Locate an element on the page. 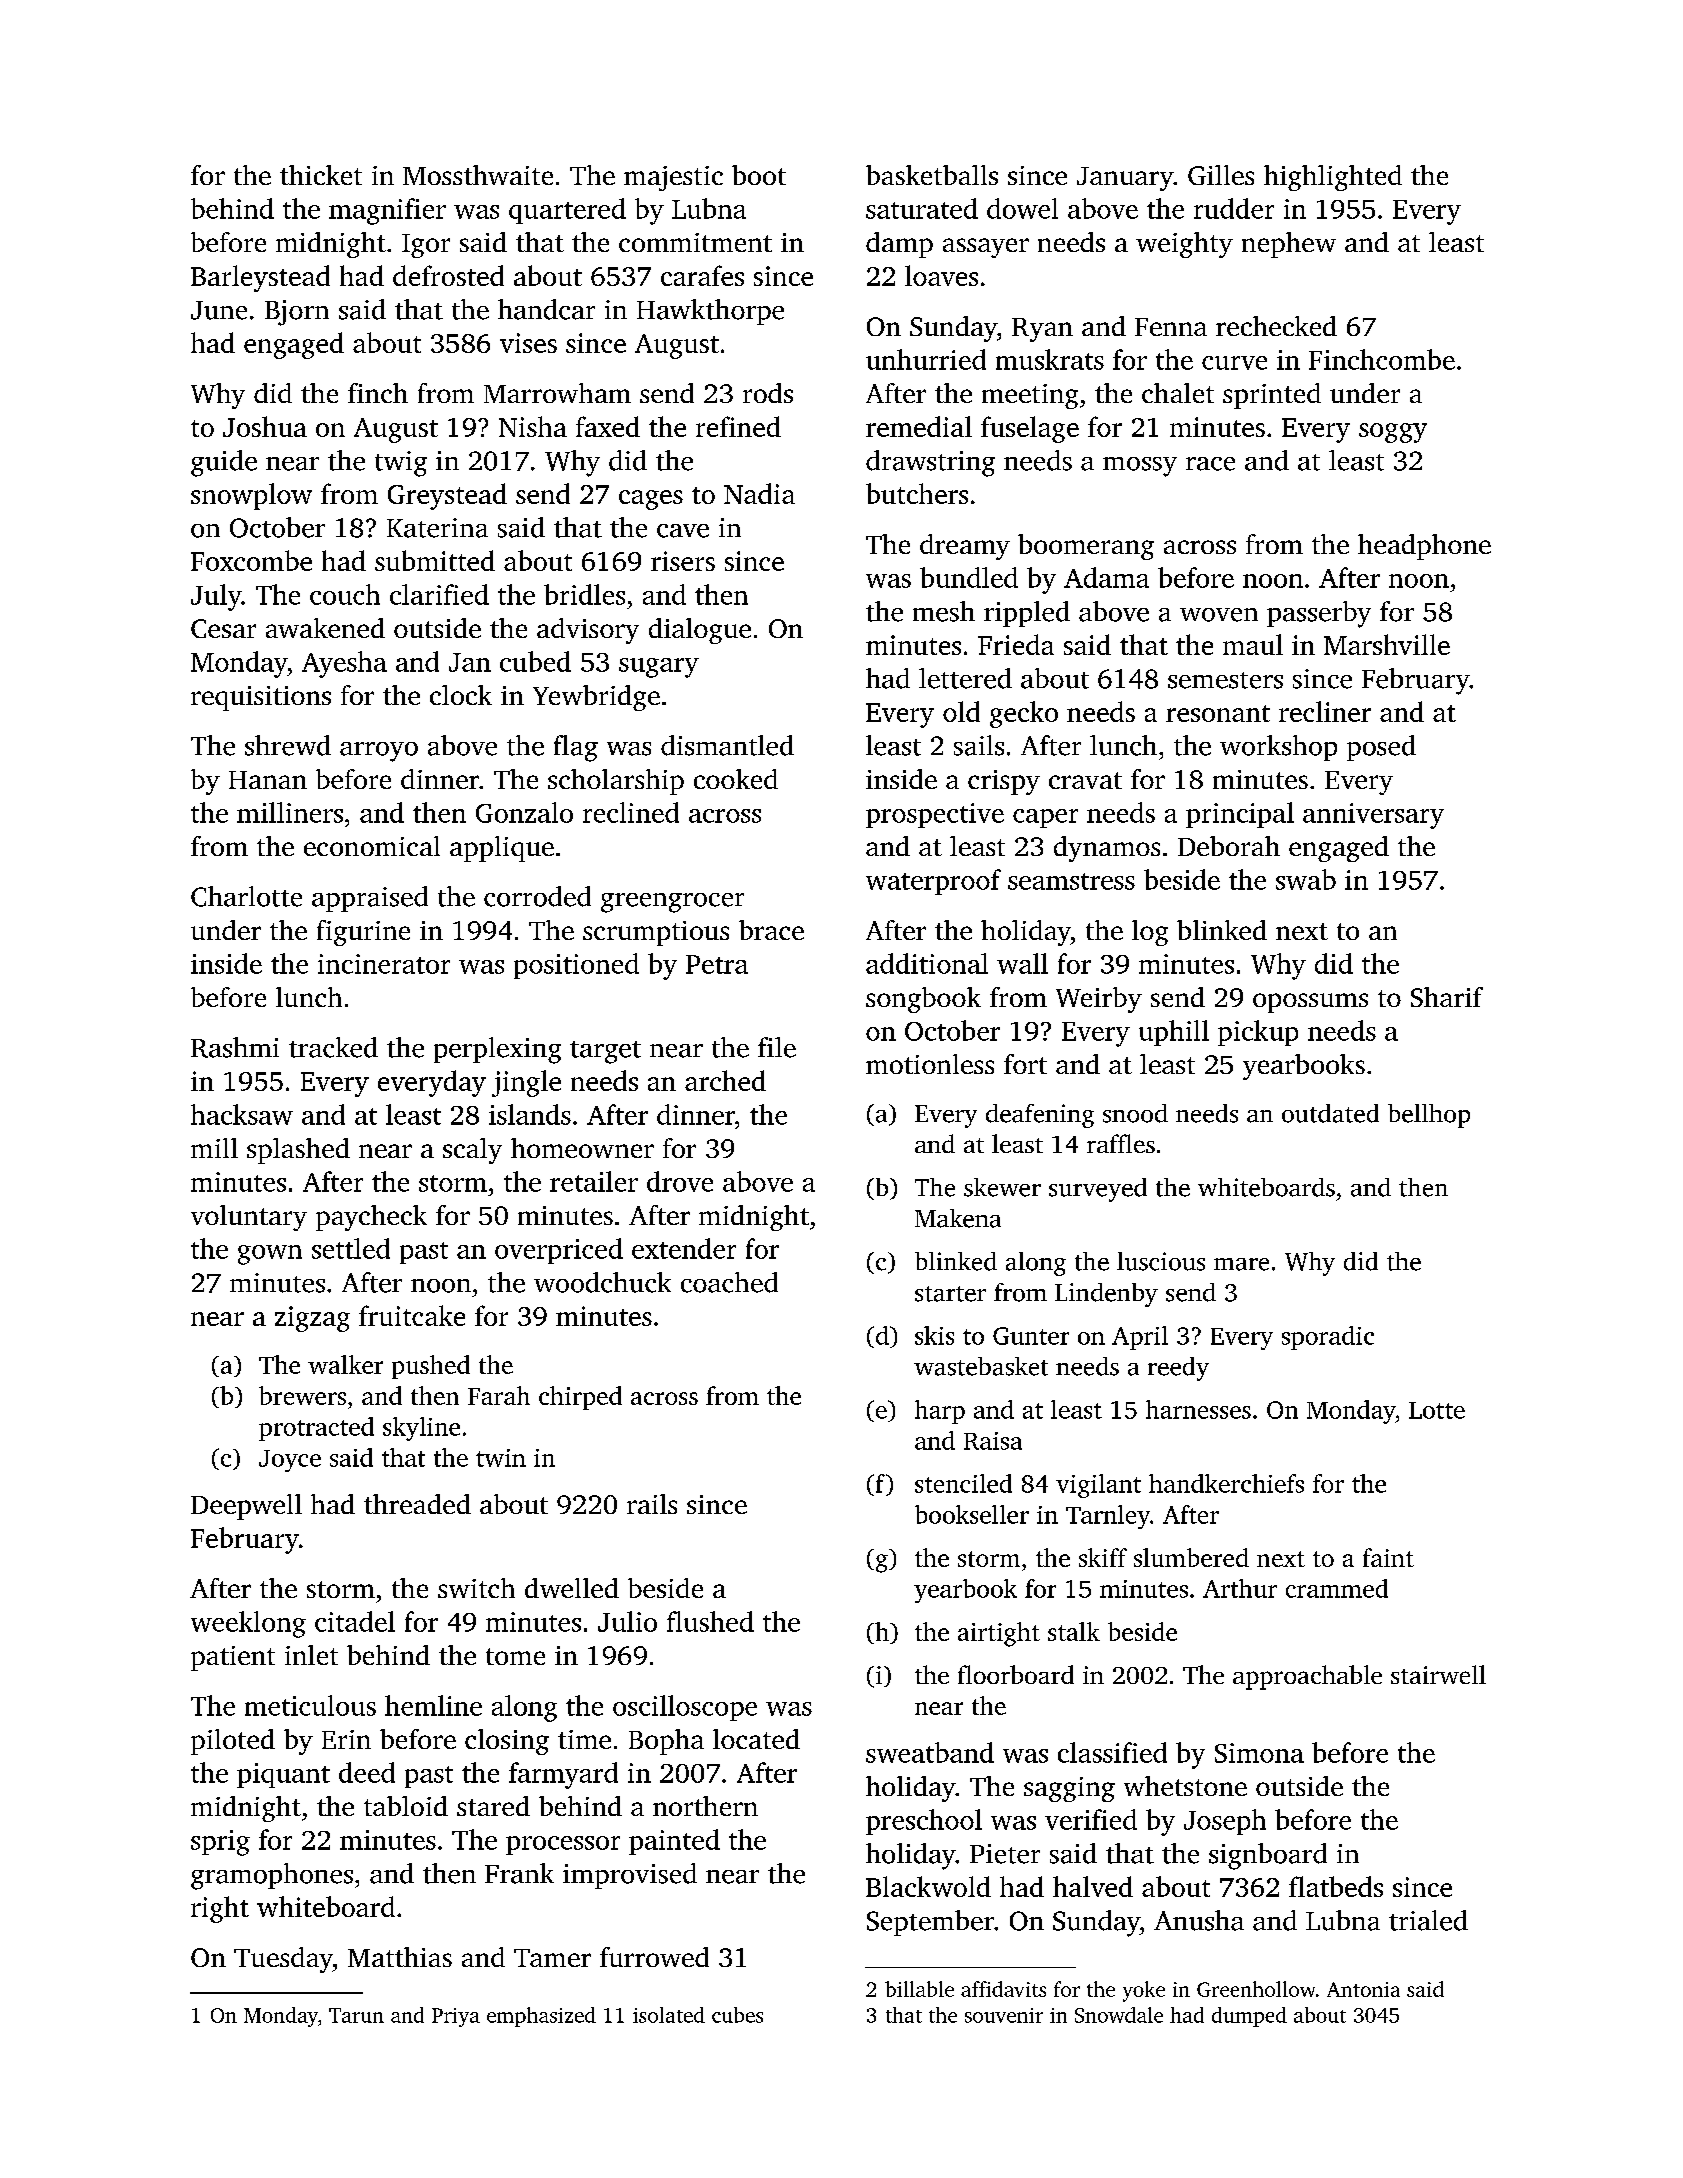 The width and height of the image is (1683, 2178). awakened is located at coordinates (325, 628).
